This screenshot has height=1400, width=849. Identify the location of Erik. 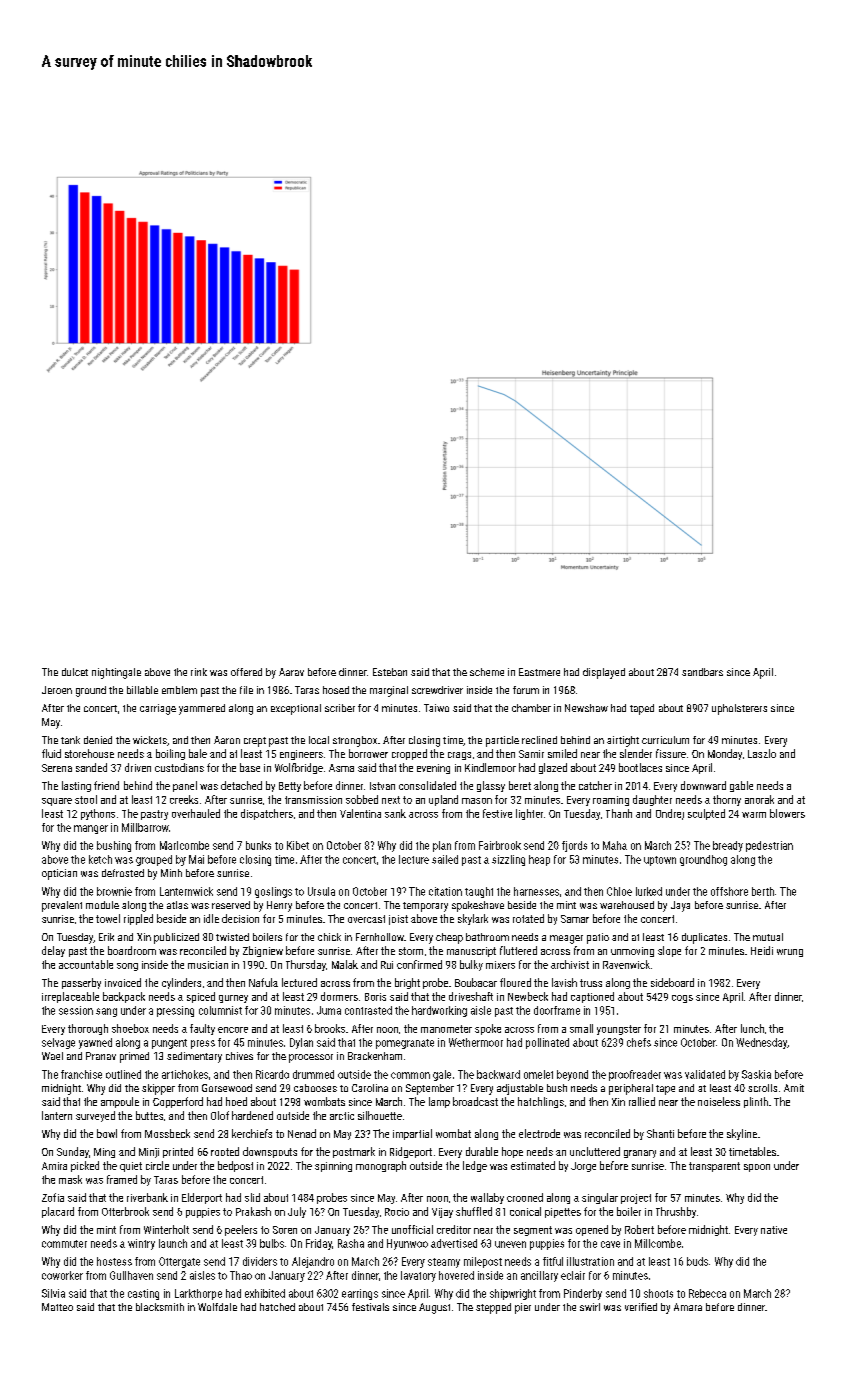
(106, 937).
